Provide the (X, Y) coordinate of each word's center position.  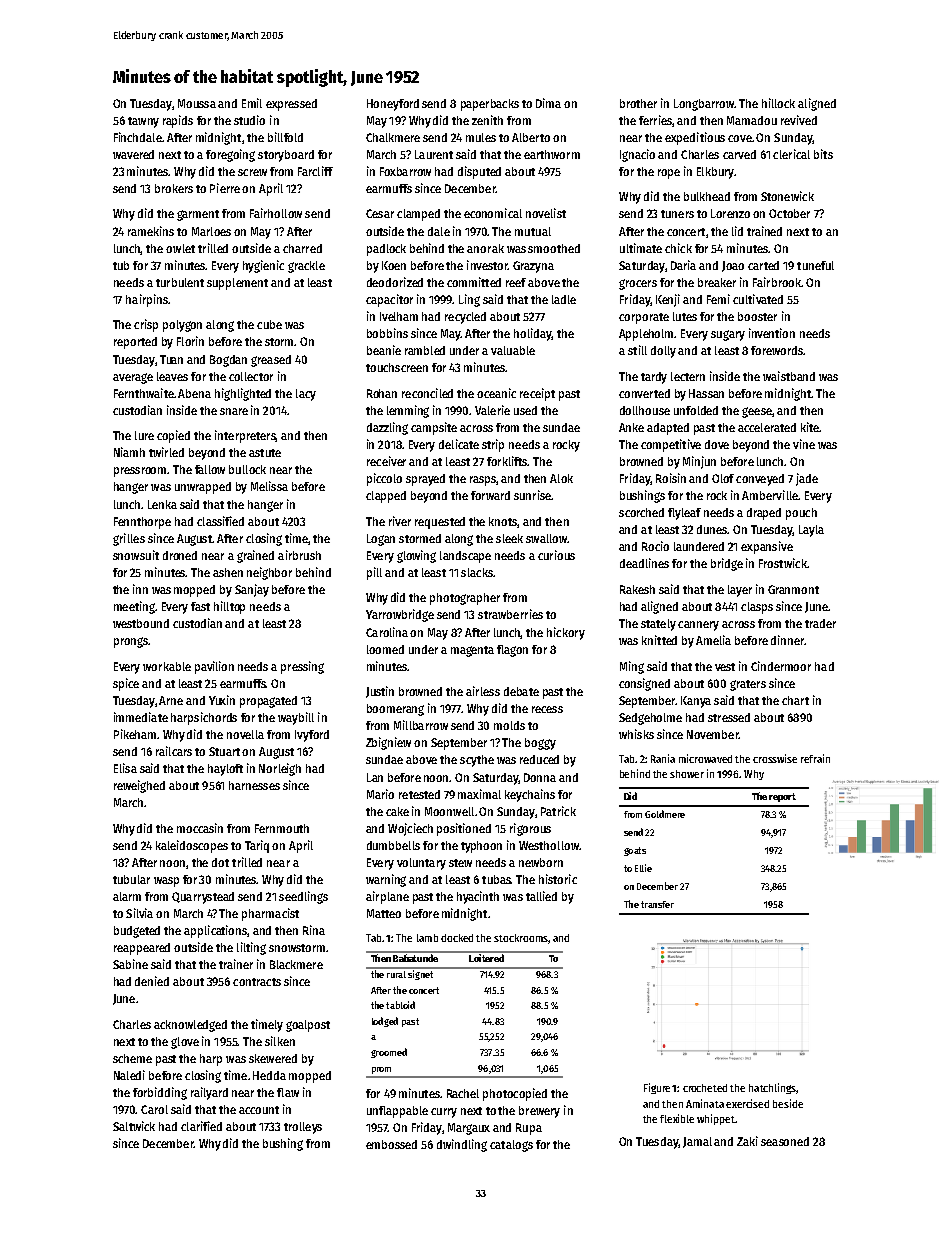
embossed (391, 1144)
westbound (141, 623)
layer (740, 591)
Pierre (225, 188)
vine (804, 444)
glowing (416, 556)
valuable (513, 350)
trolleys (303, 1128)
